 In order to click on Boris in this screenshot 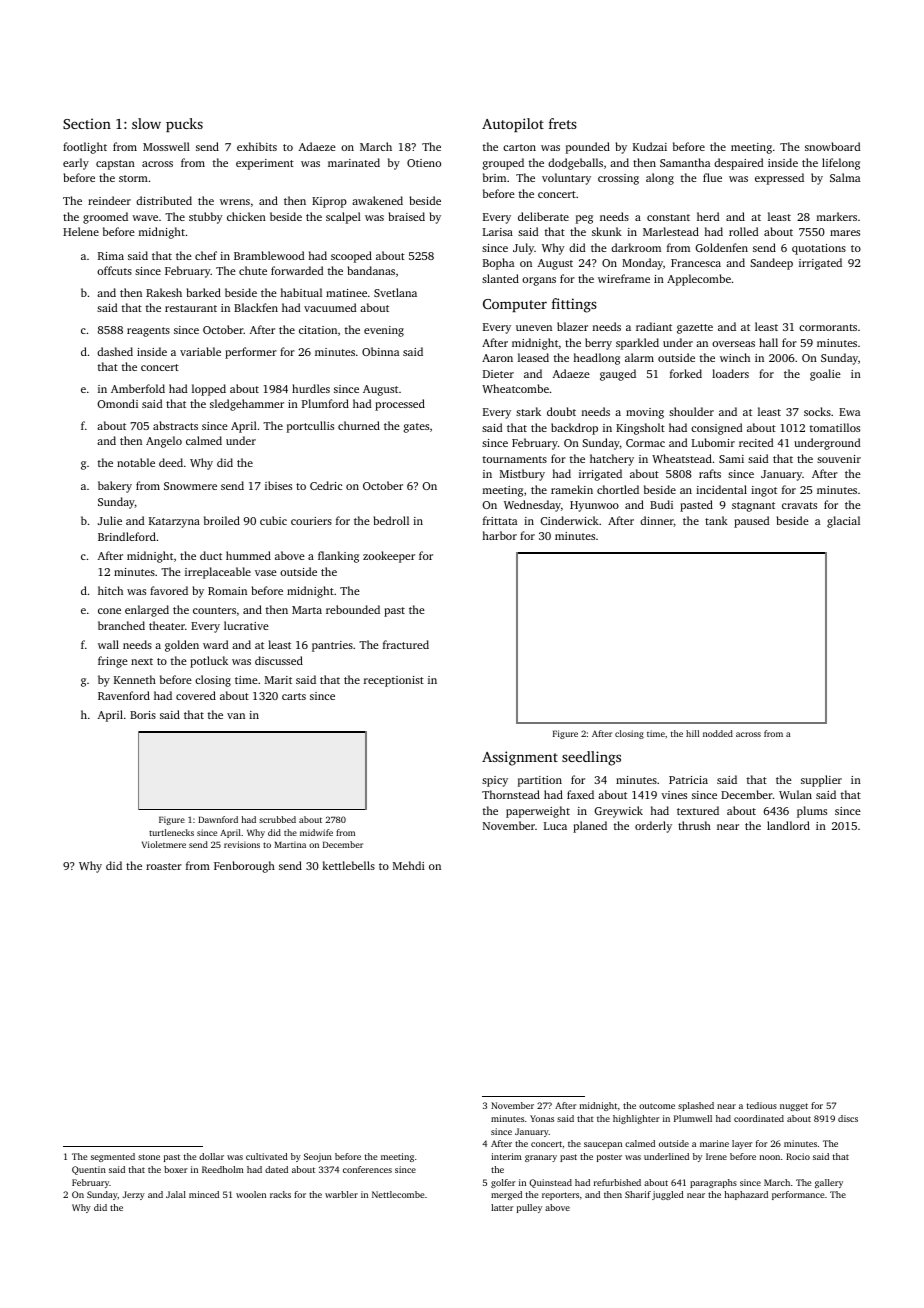, I will do `click(143, 715)`.
